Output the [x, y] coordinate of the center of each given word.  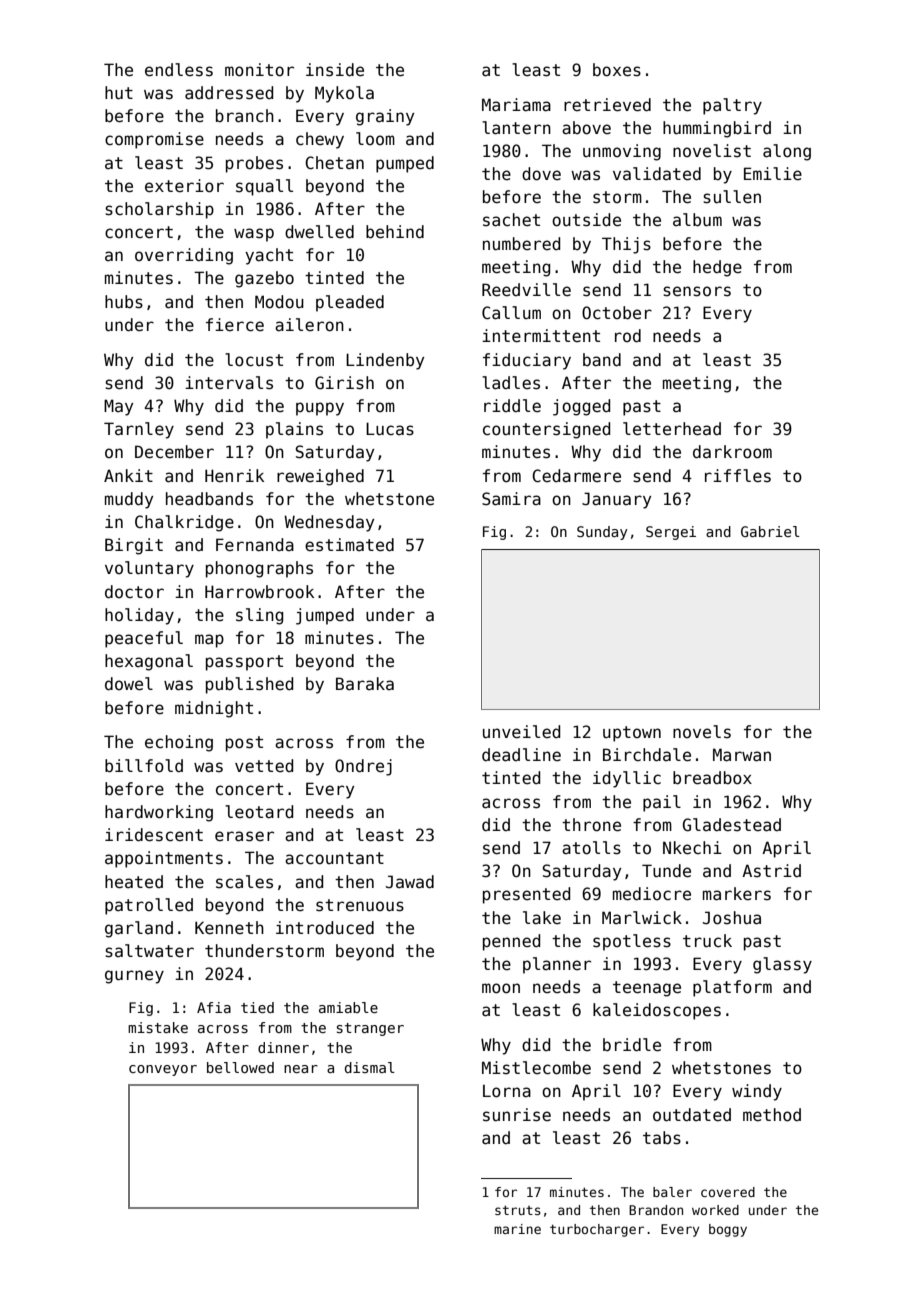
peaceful [144, 639]
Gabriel [770, 531]
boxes [617, 70]
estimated [349, 545]
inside [335, 70]
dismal [370, 1067]
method [772, 1115]
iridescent [154, 835]
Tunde [666, 871]
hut [119, 93]
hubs [124, 302]
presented [526, 895]
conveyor [163, 1070]
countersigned [546, 430]
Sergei [671, 533]
